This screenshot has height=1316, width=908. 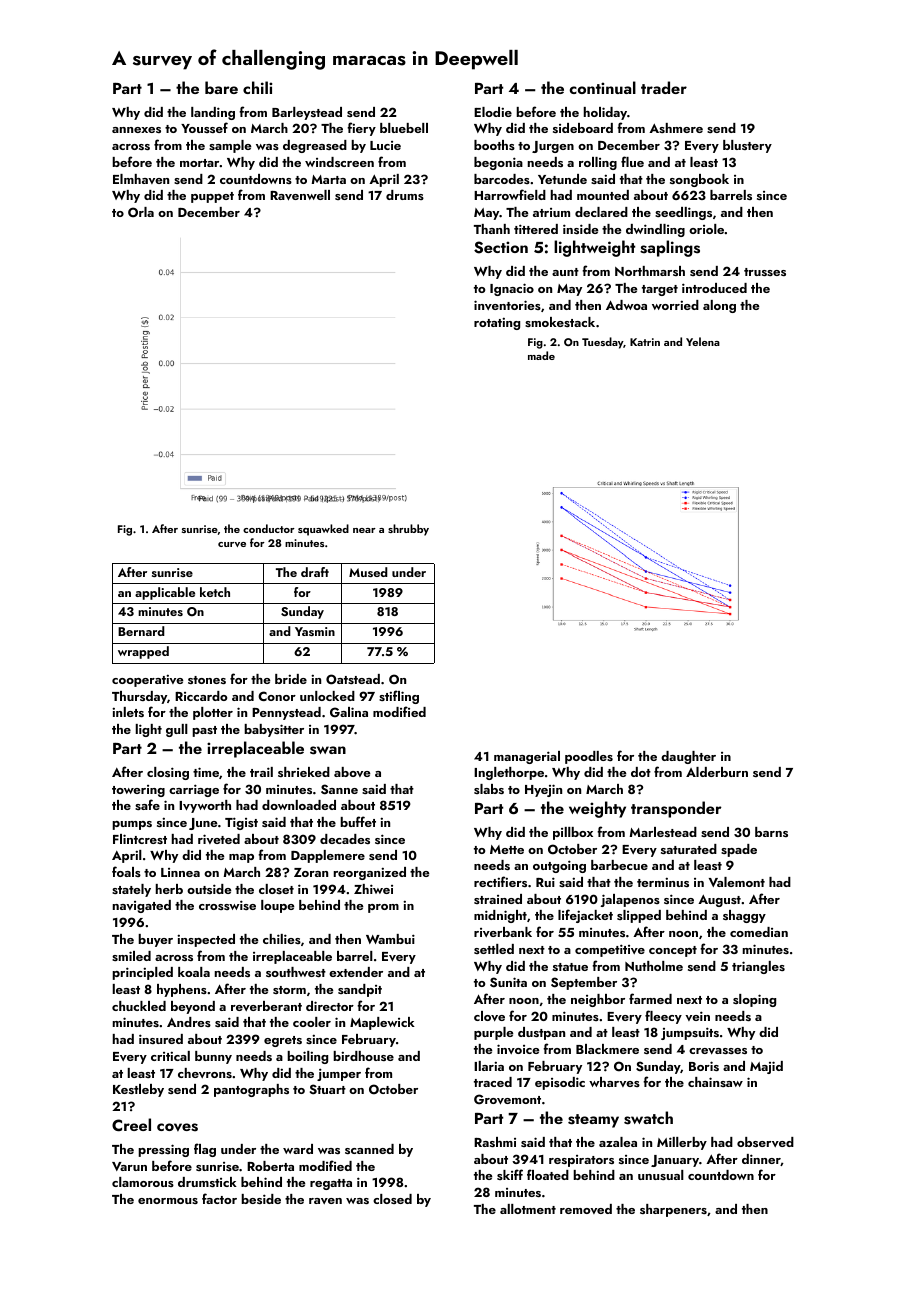 What do you see at coordinates (269, 528) in the screenshot?
I see `conductor` at bounding box center [269, 528].
